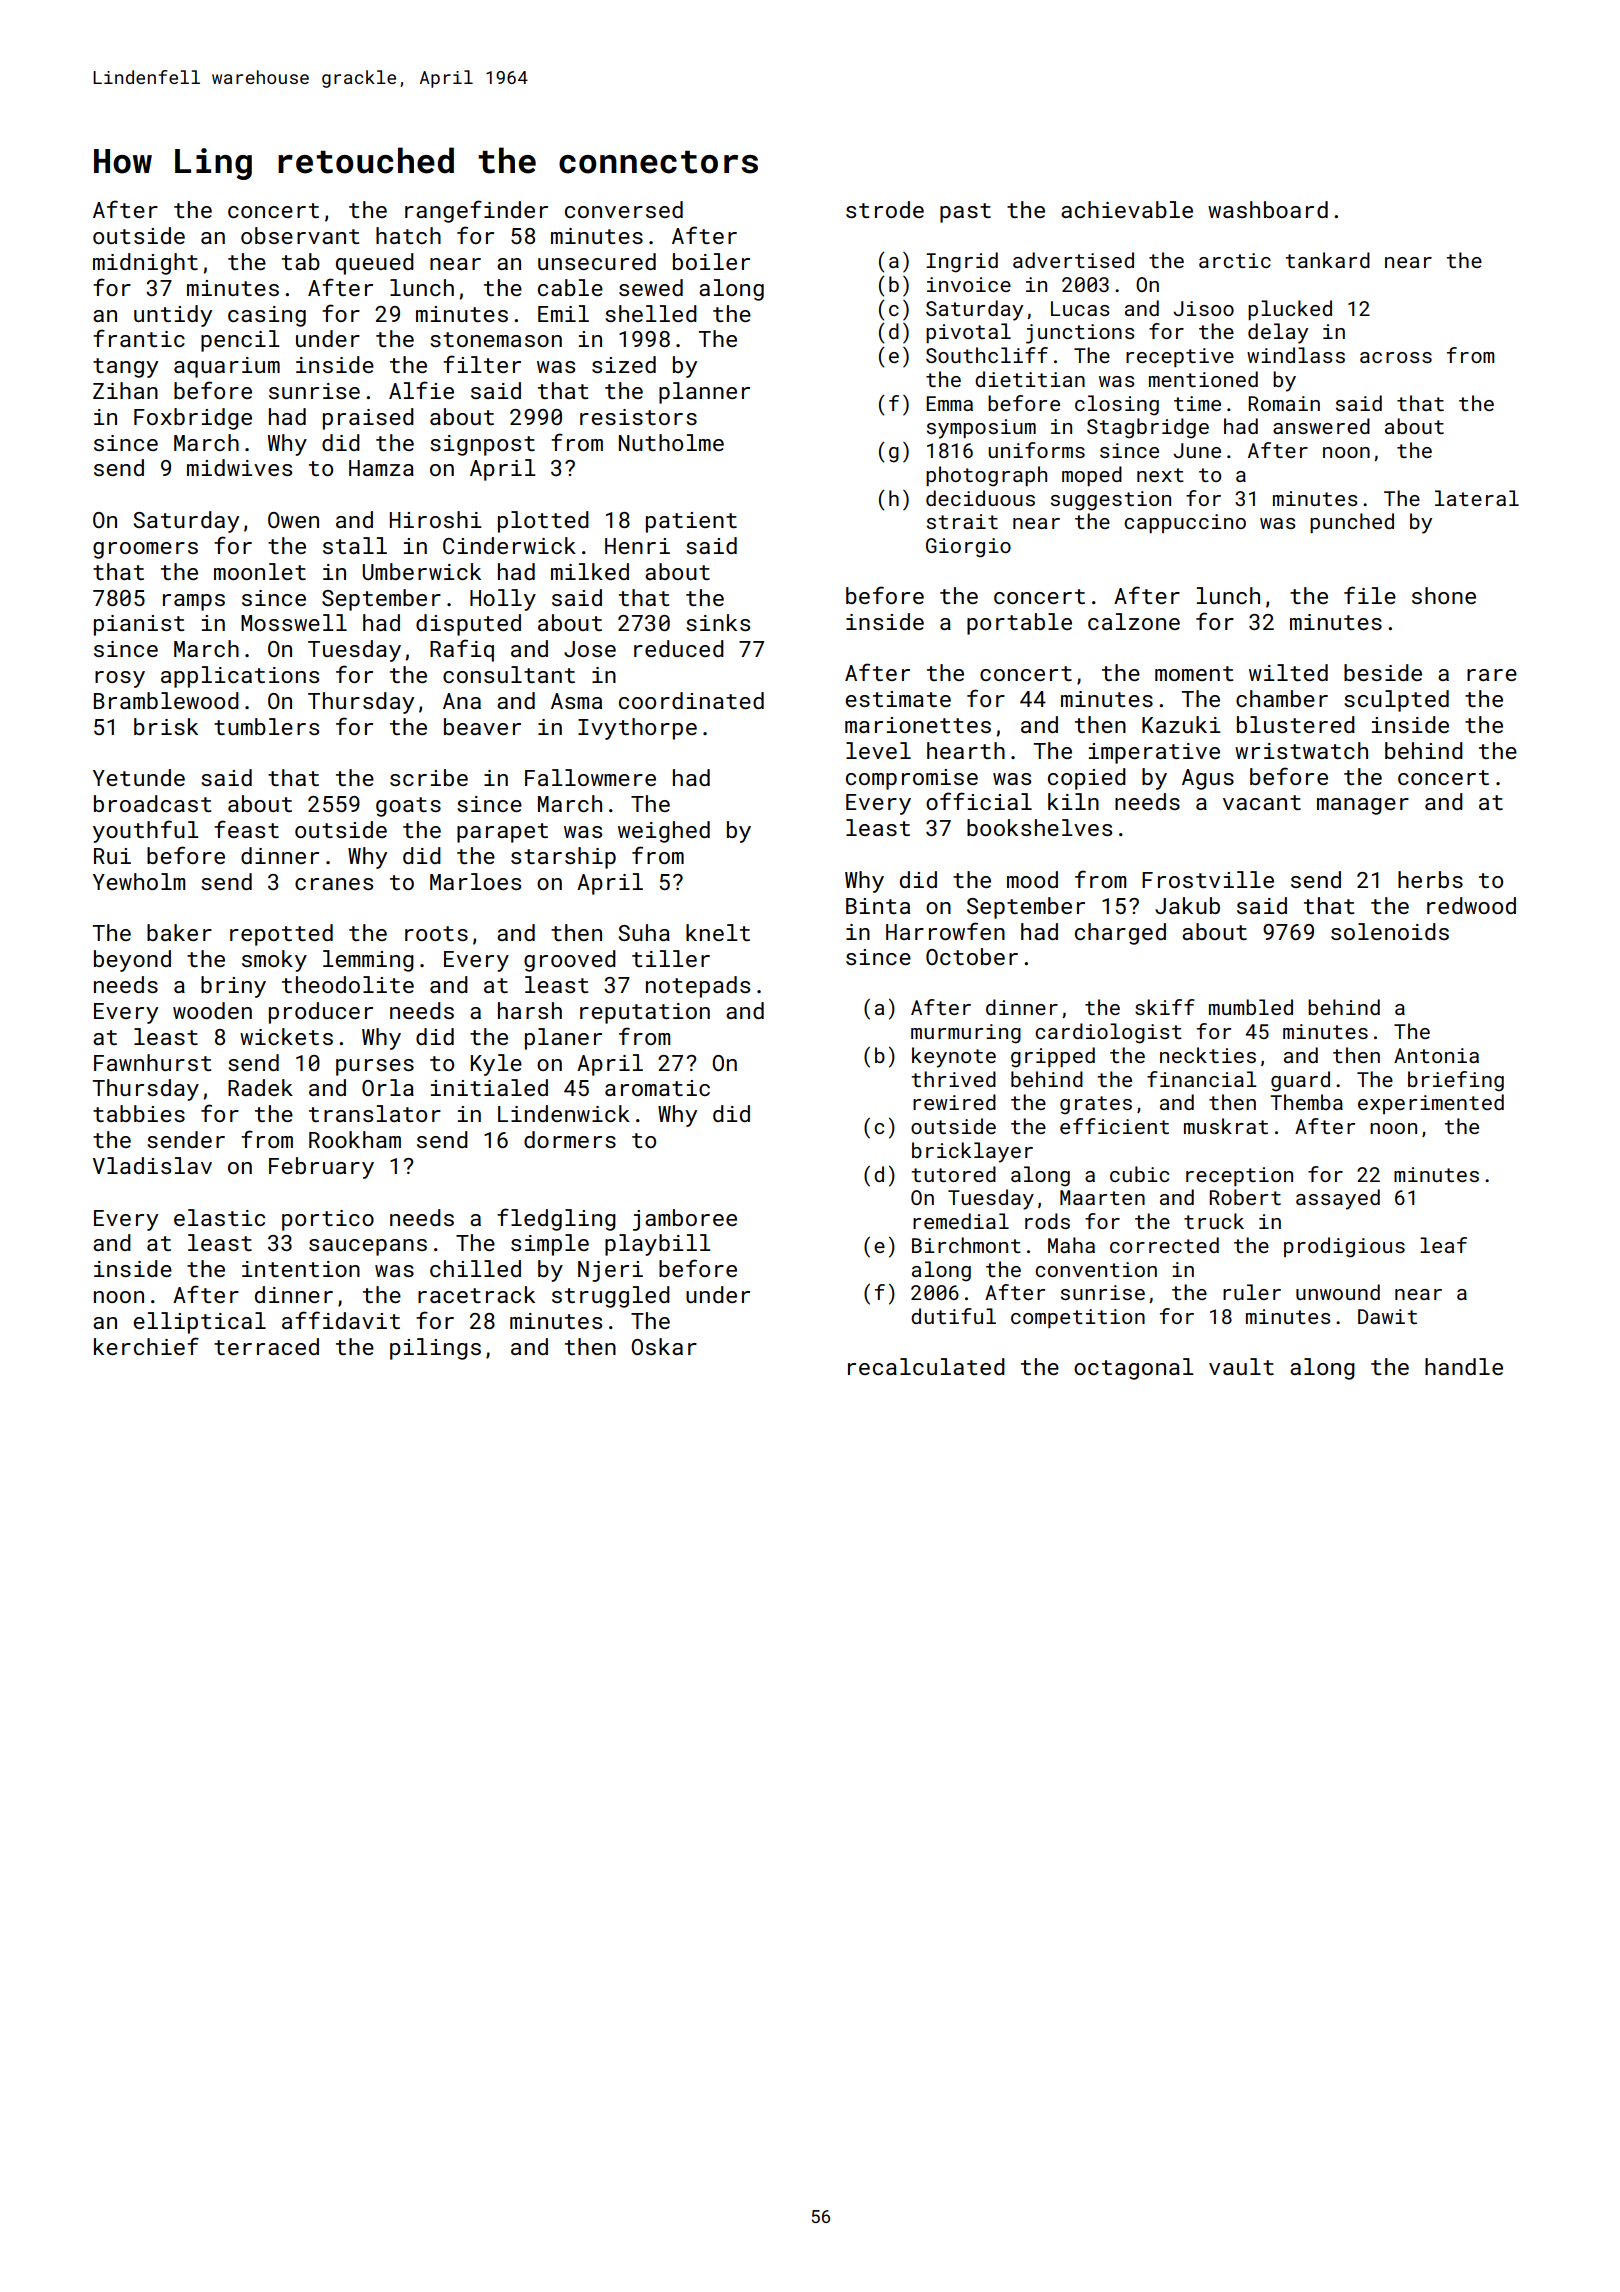 Image resolution: width=1620 pixels, height=2292 pixels. What do you see at coordinates (266, 726) in the screenshot?
I see `tumblers` at bounding box center [266, 726].
